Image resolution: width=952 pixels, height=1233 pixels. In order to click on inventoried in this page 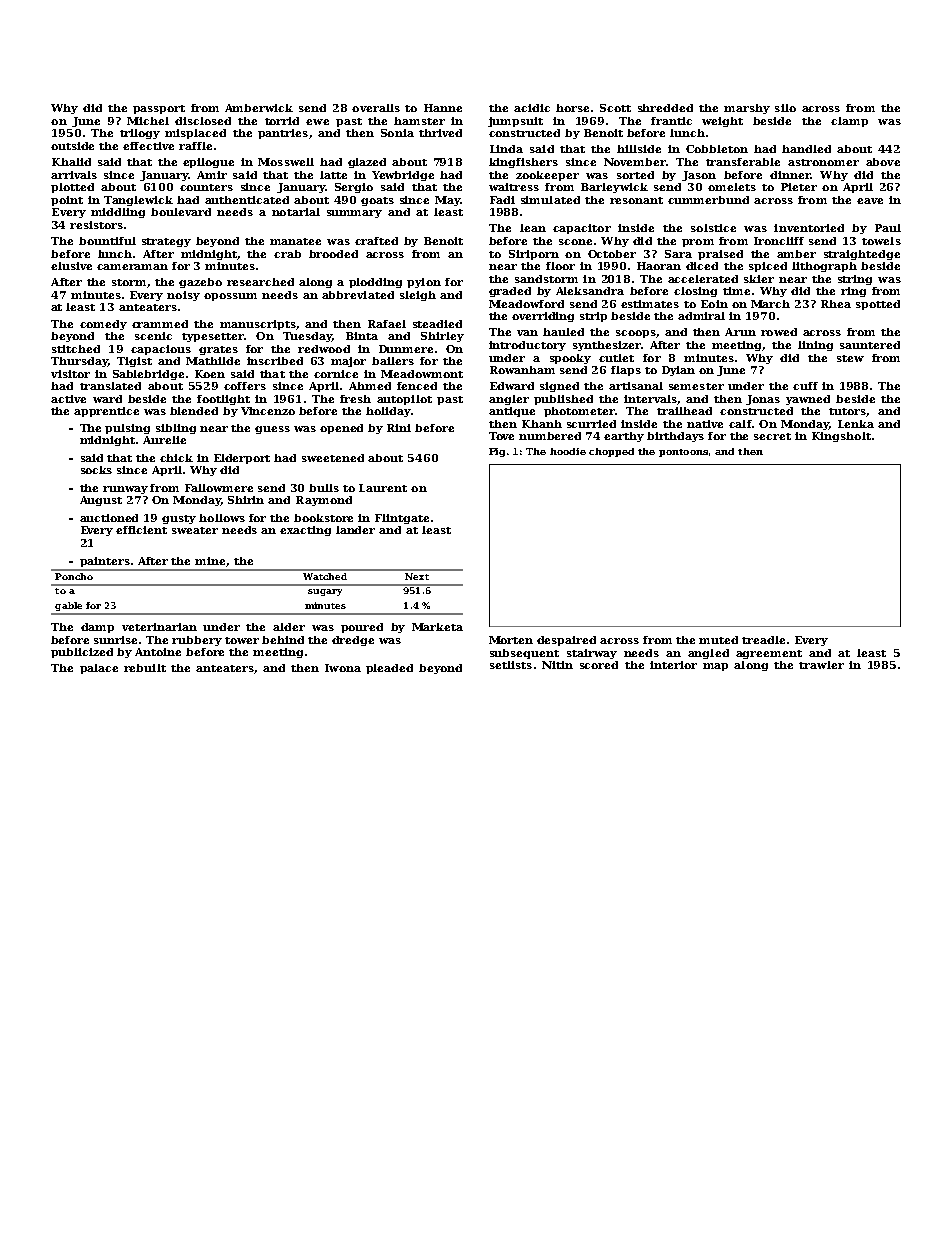, I will do `click(809, 228)`.
